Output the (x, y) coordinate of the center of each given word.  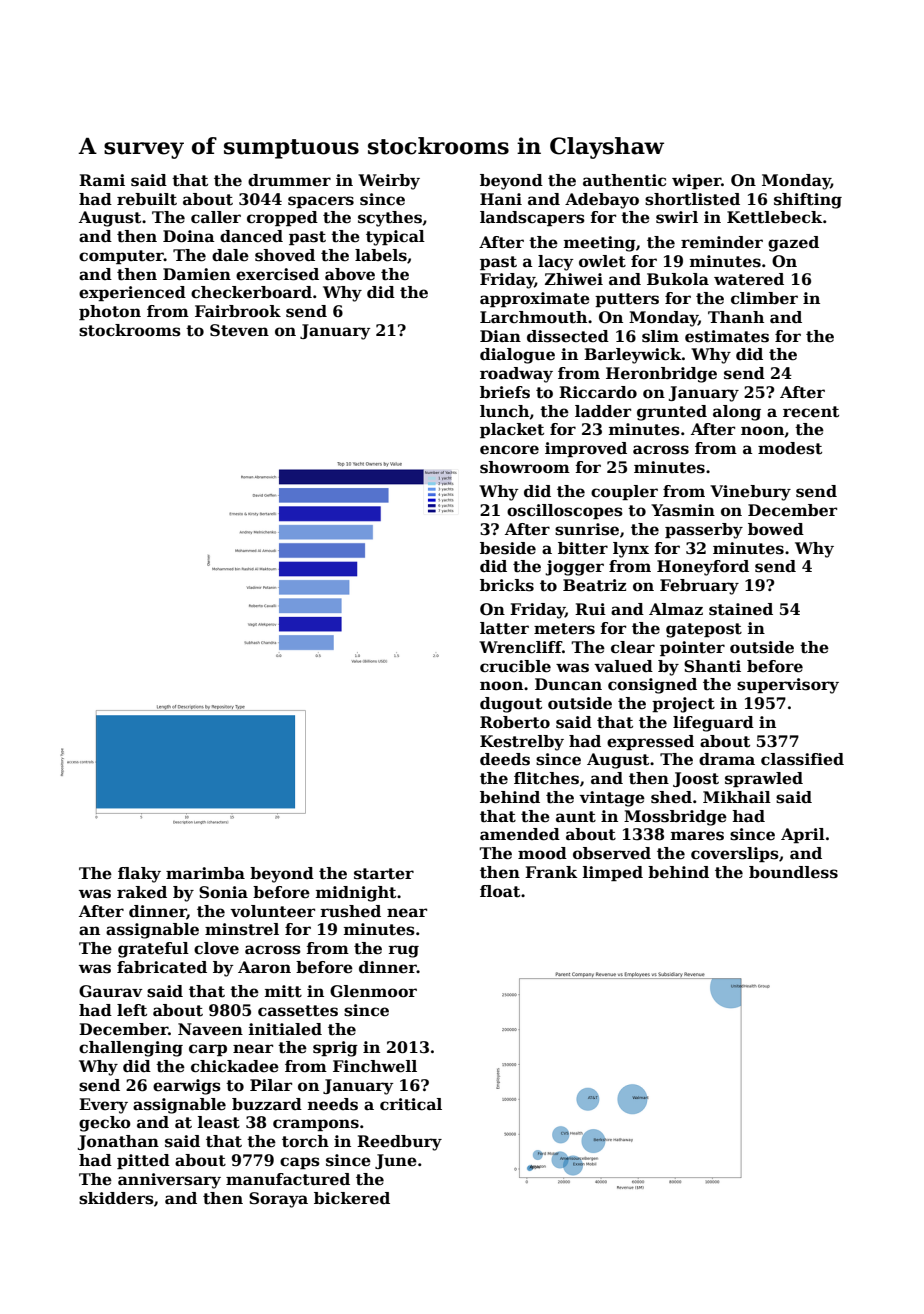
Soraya (278, 1200)
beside (508, 548)
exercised (277, 274)
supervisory (788, 686)
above (350, 274)
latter (504, 628)
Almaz (676, 609)
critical (411, 1104)
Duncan (568, 684)
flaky (139, 875)
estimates (727, 336)
